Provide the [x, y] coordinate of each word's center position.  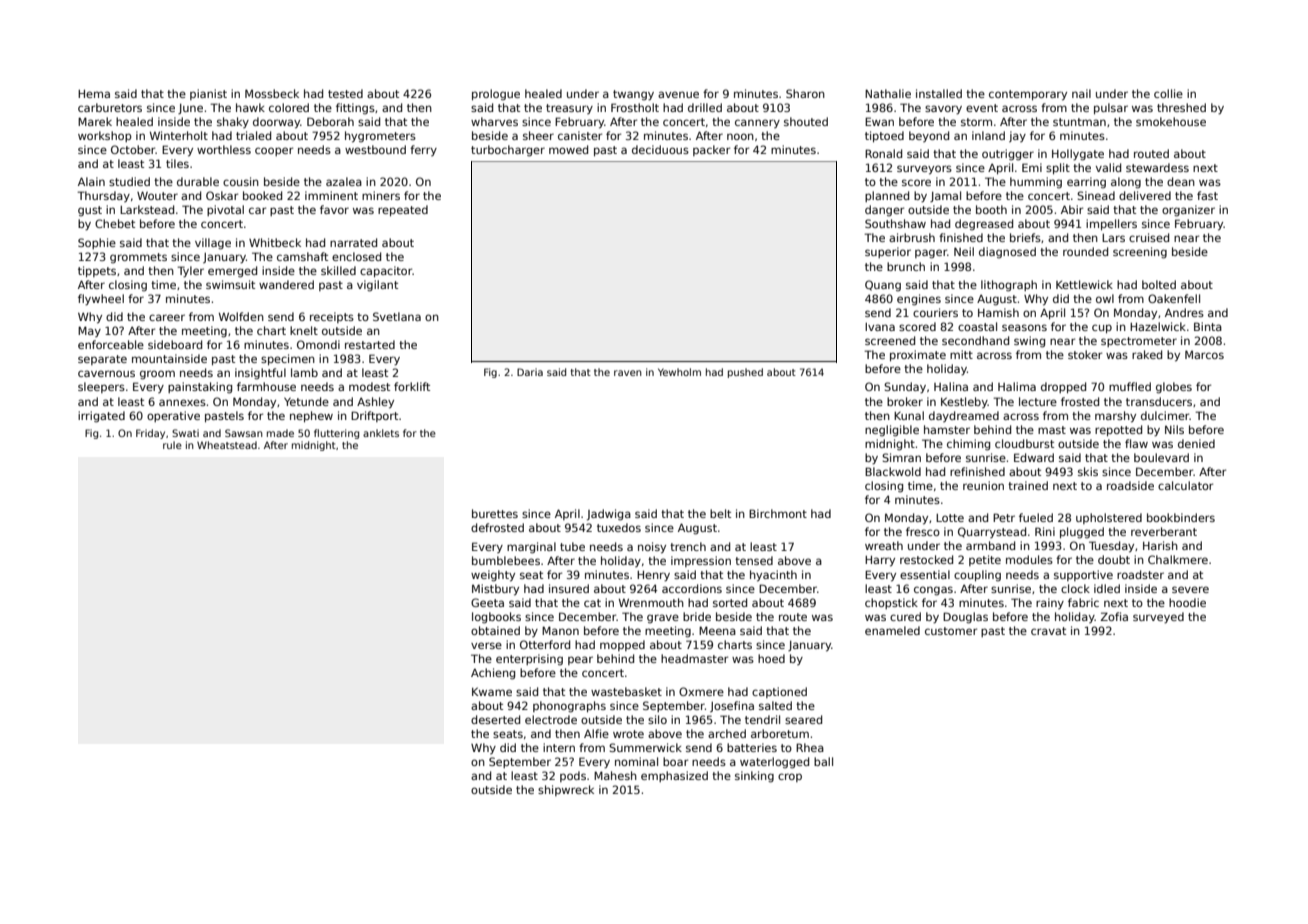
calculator [1185, 485]
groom [157, 375]
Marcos [1204, 354]
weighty [493, 576]
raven [628, 373]
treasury [569, 109]
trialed [253, 135]
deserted [495, 719]
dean [1181, 181]
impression [701, 561]
